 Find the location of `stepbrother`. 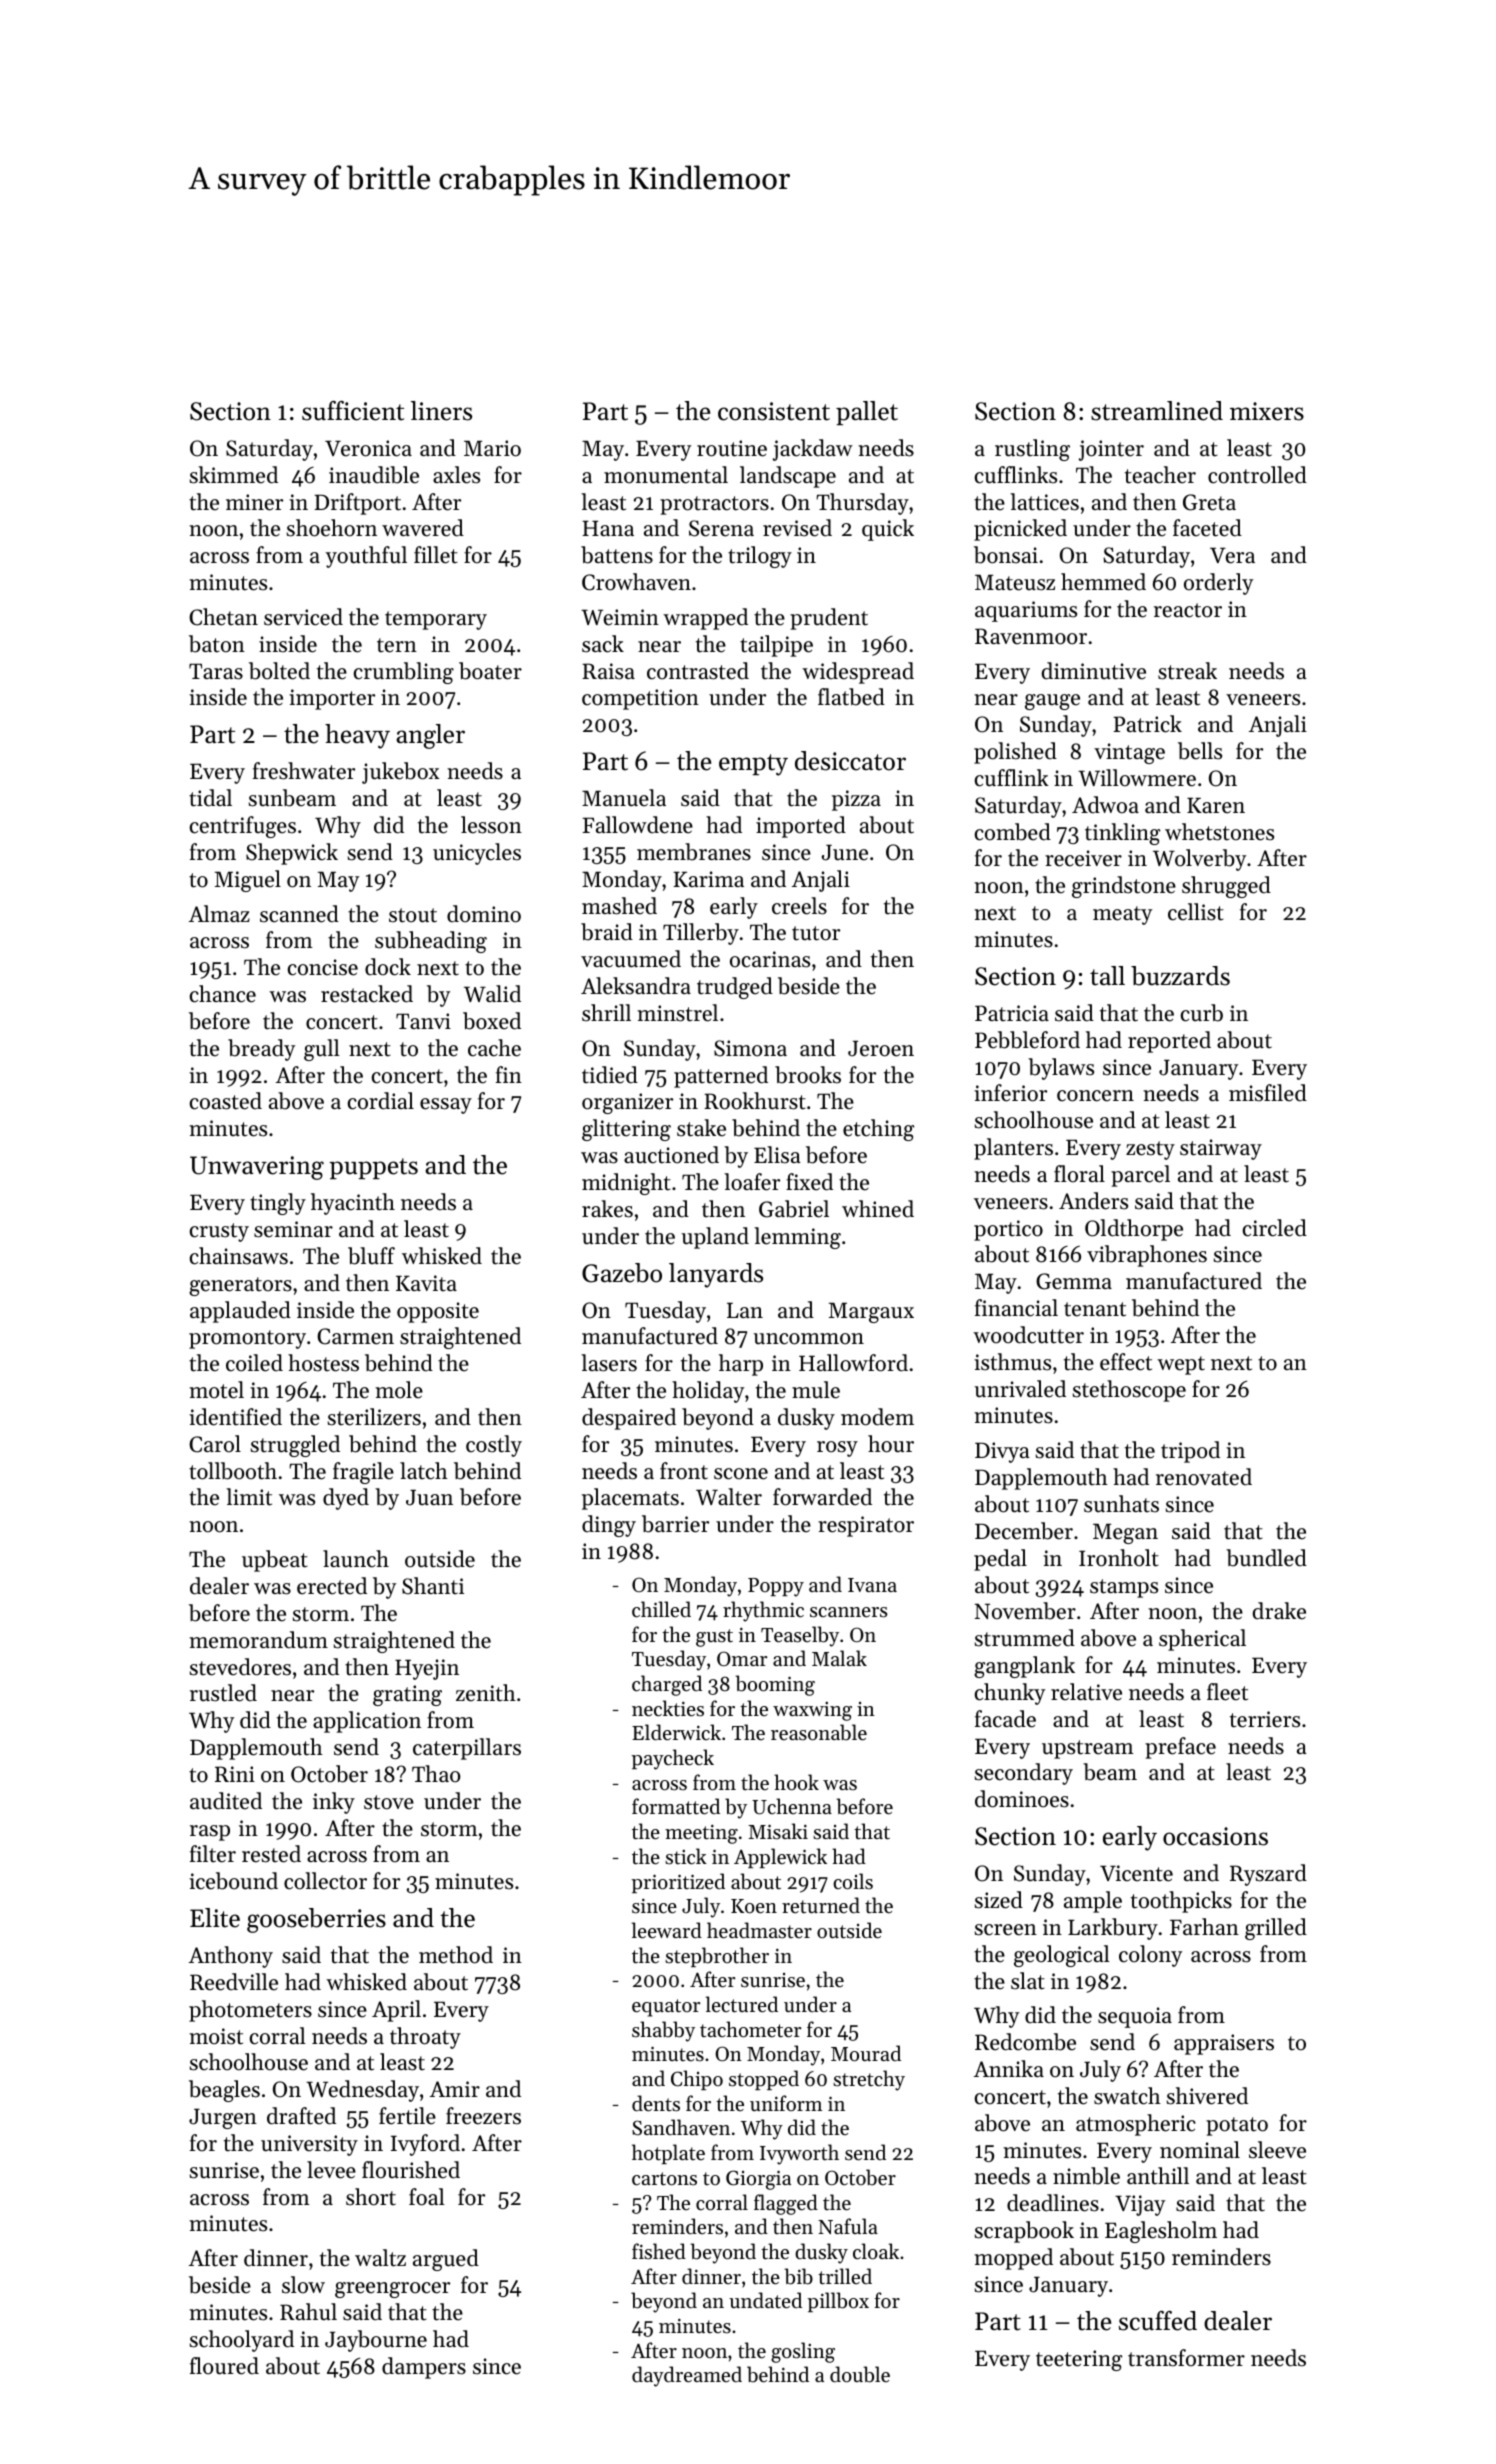

stepbrother is located at coordinates (717, 1957).
